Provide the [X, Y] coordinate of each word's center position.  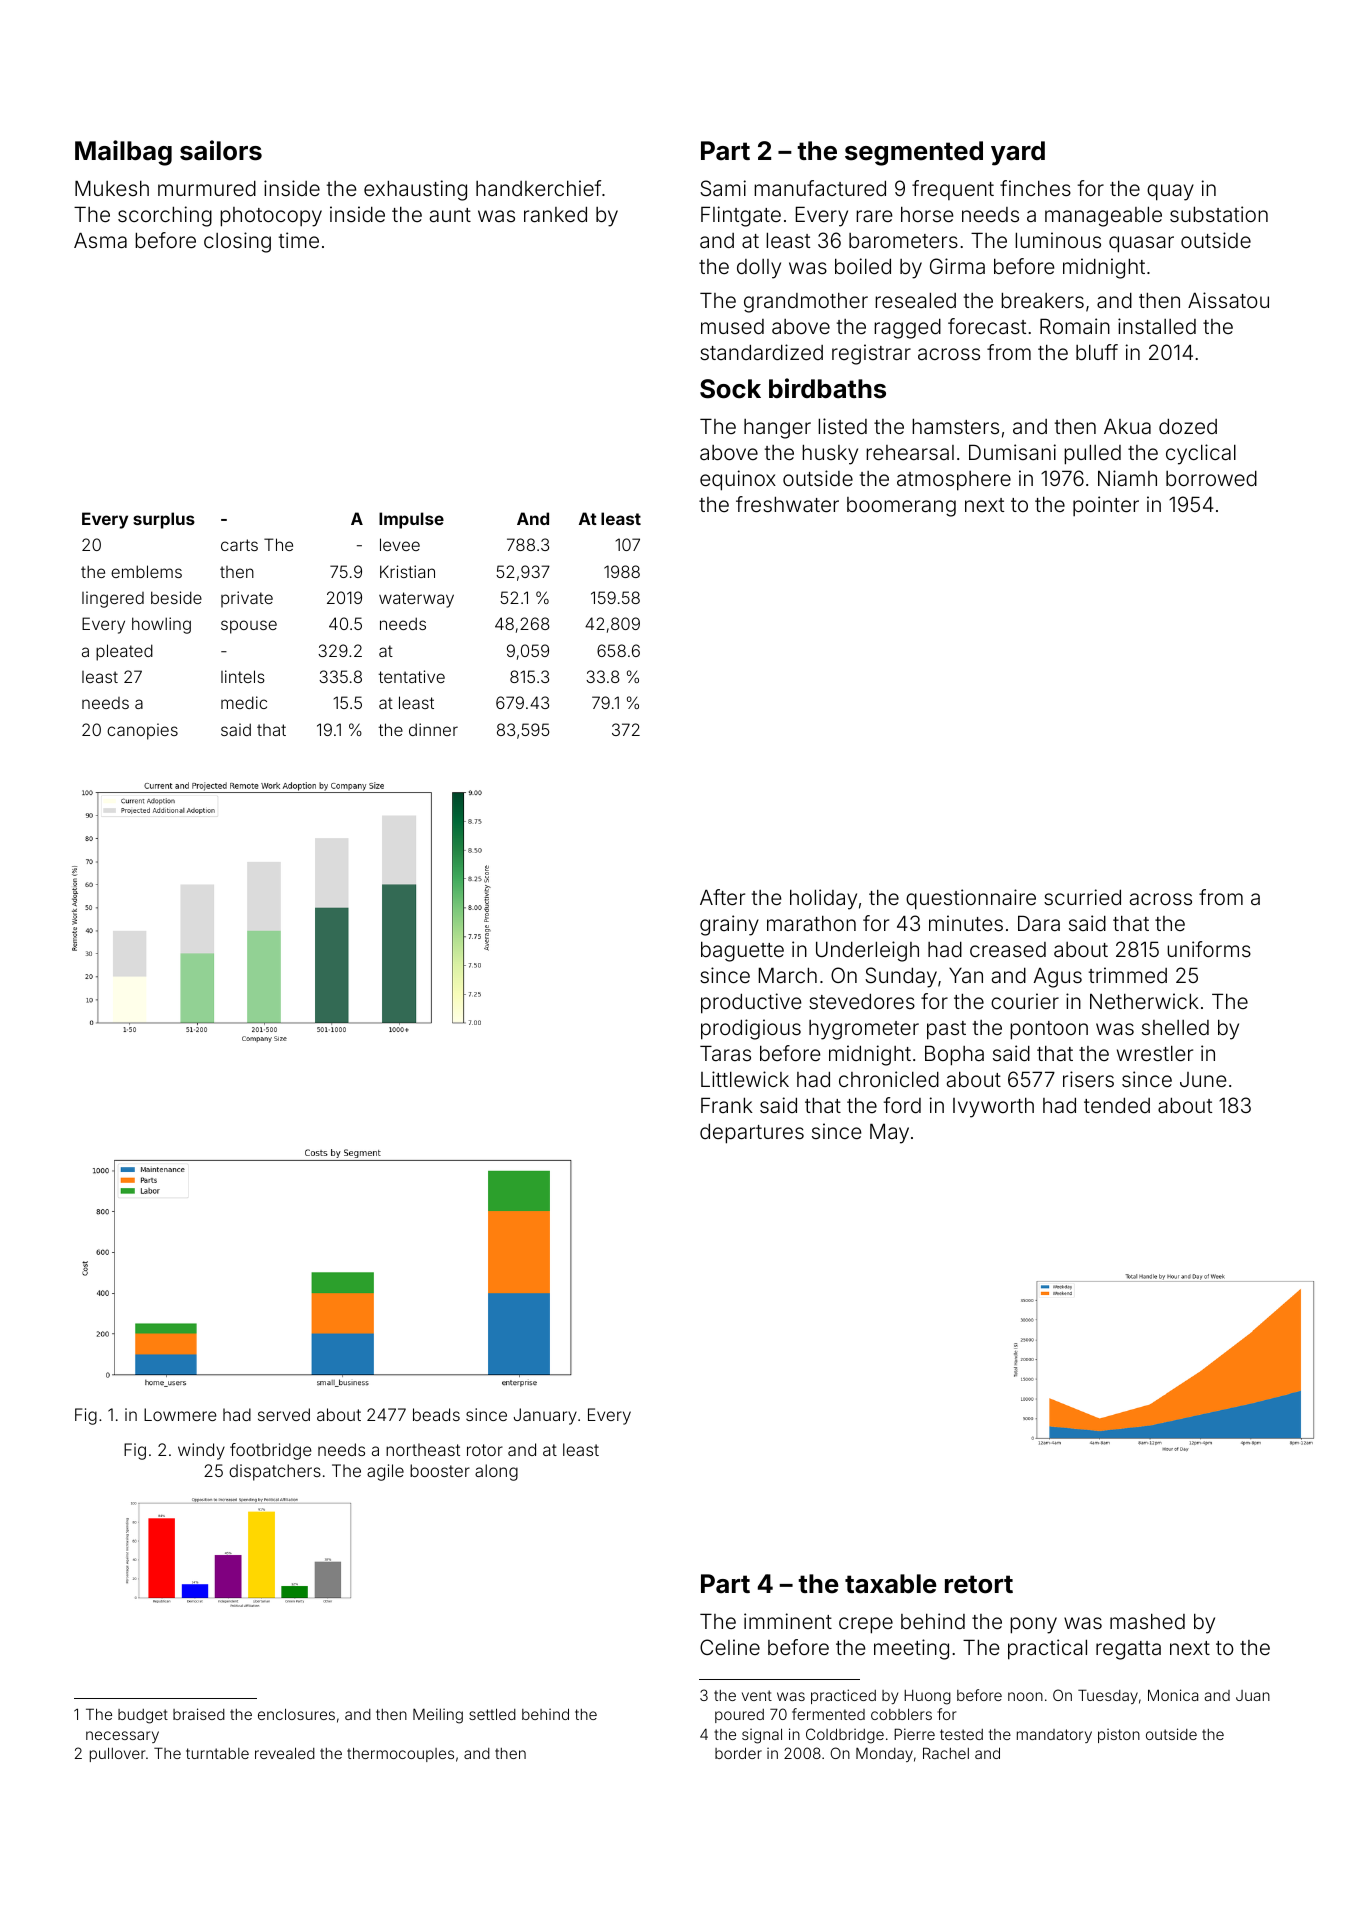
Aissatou [1228, 300]
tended [1117, 1105]
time [298, 240]
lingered [113, 599]
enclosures [296, 1714]
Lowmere [180, 1414]
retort [979, 1584]
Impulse [411, 520]
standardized [761, 352]
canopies [142, 731]
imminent [788, 1621]
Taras [725, 1053]
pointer [1106, 506]
